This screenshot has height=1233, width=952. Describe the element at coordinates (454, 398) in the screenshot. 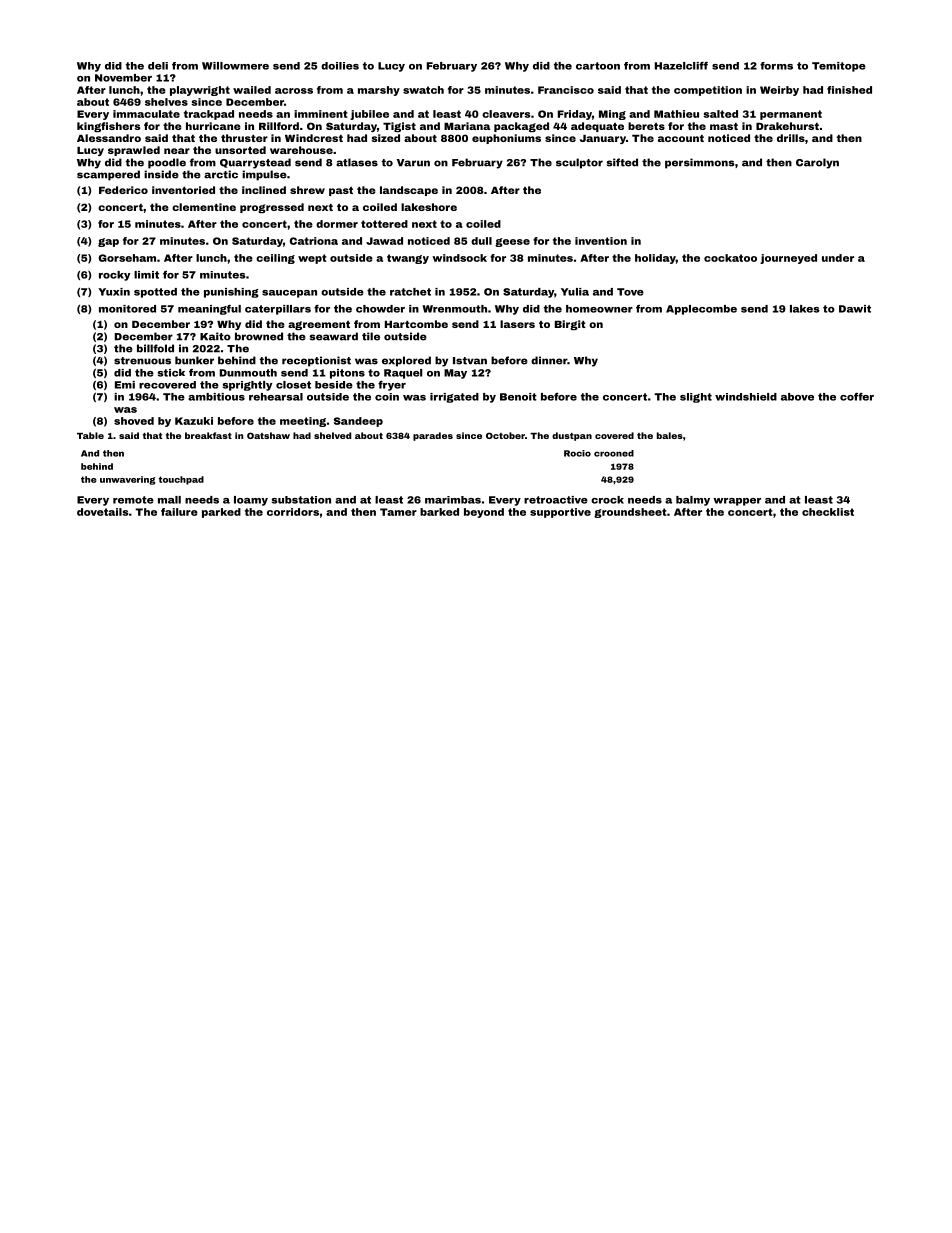

I see `irrigated` at that location.
